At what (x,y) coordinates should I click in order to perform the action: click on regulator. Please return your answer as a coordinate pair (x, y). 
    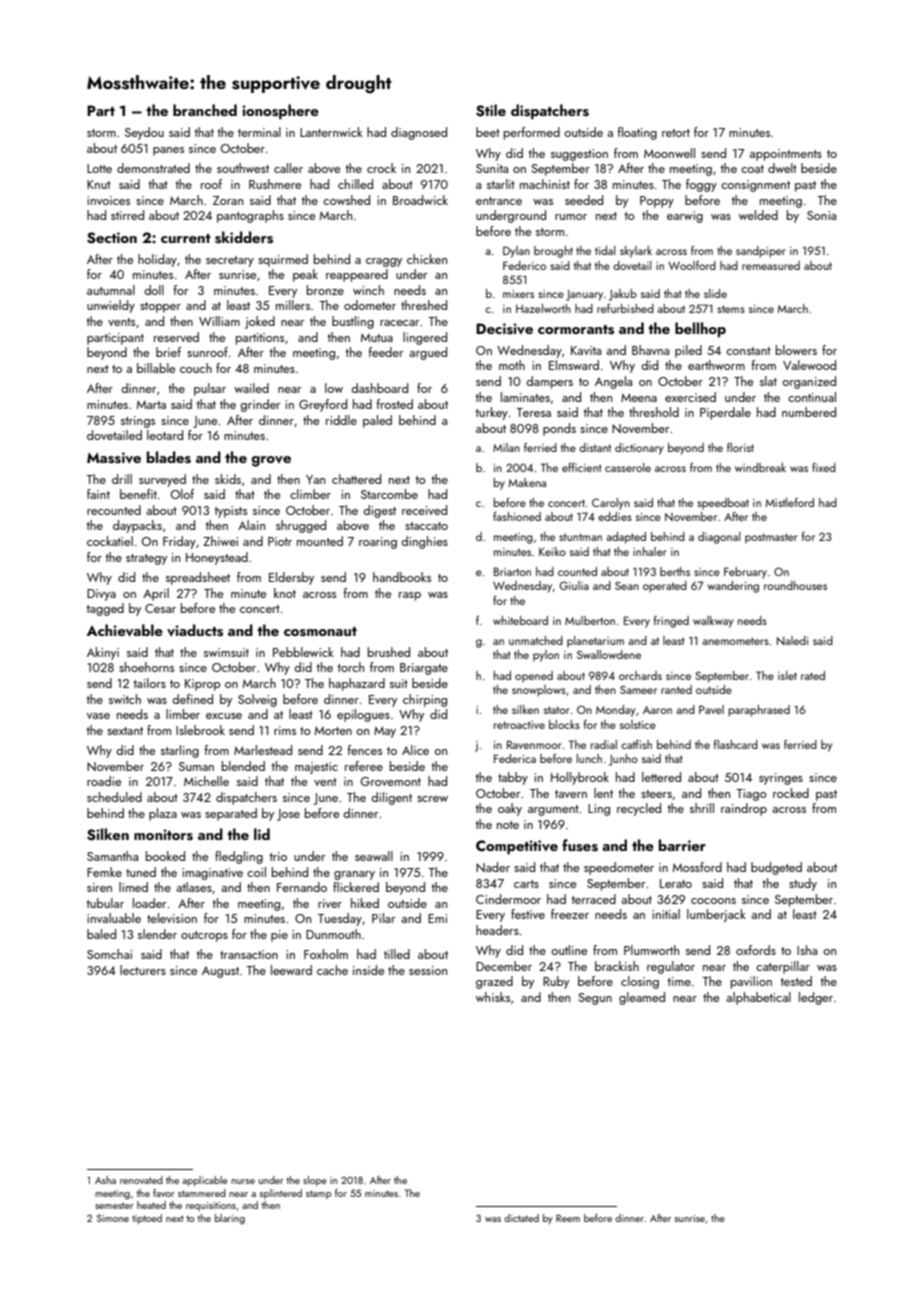
    Looking at the image, I should click on (671, 967).
